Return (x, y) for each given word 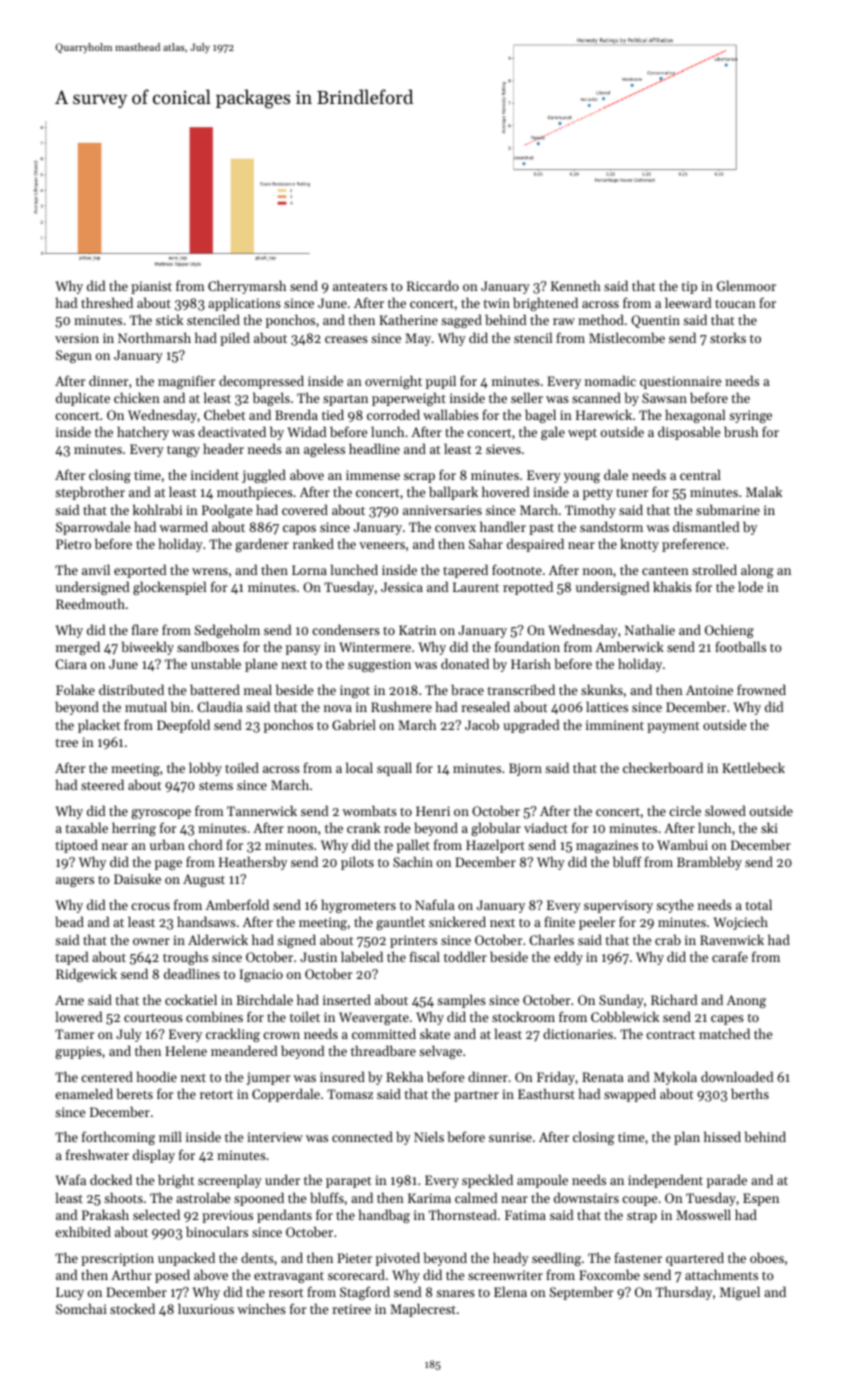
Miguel (740, 1293)
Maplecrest (423, 1310)
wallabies (451, 414)
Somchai (81, 1308)
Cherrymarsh (247, 287)
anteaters (360, 287)
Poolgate (227, 511)
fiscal (425, 956)
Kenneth (576, 285)
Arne (69, 1000)
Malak (764, 491)
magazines (607, 846)
